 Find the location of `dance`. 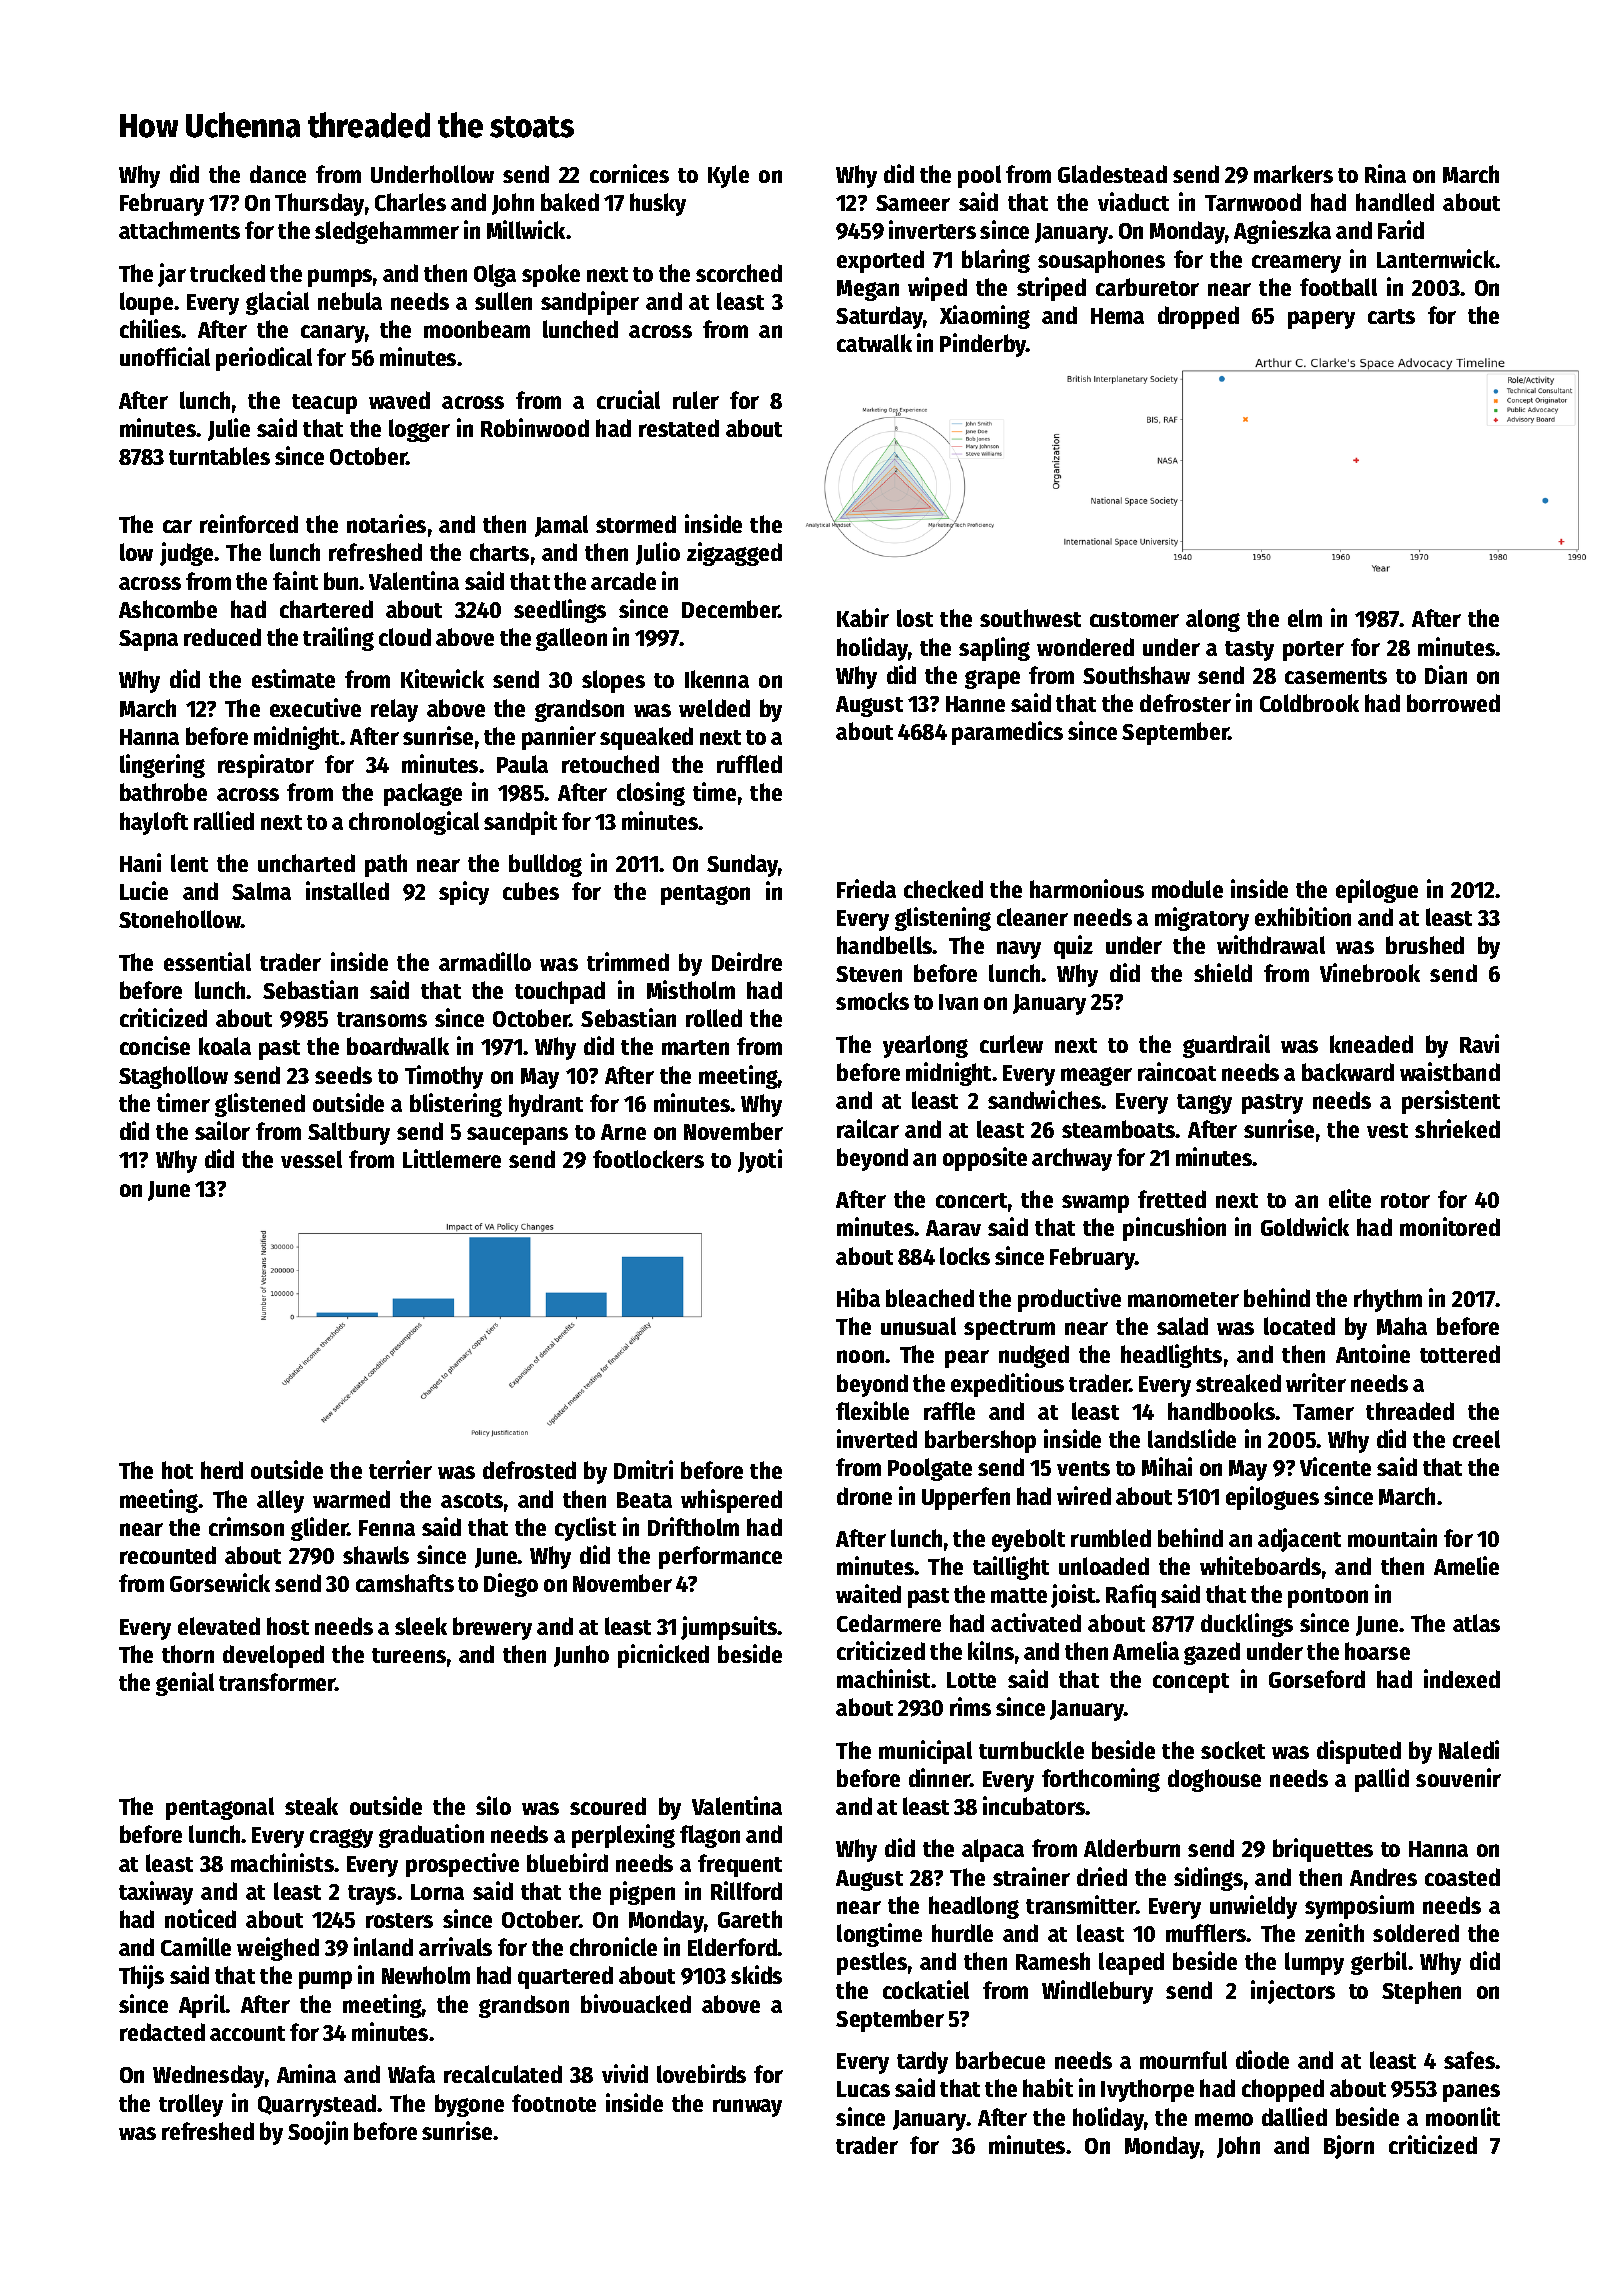

dance is located at coordinates (278, 174).
